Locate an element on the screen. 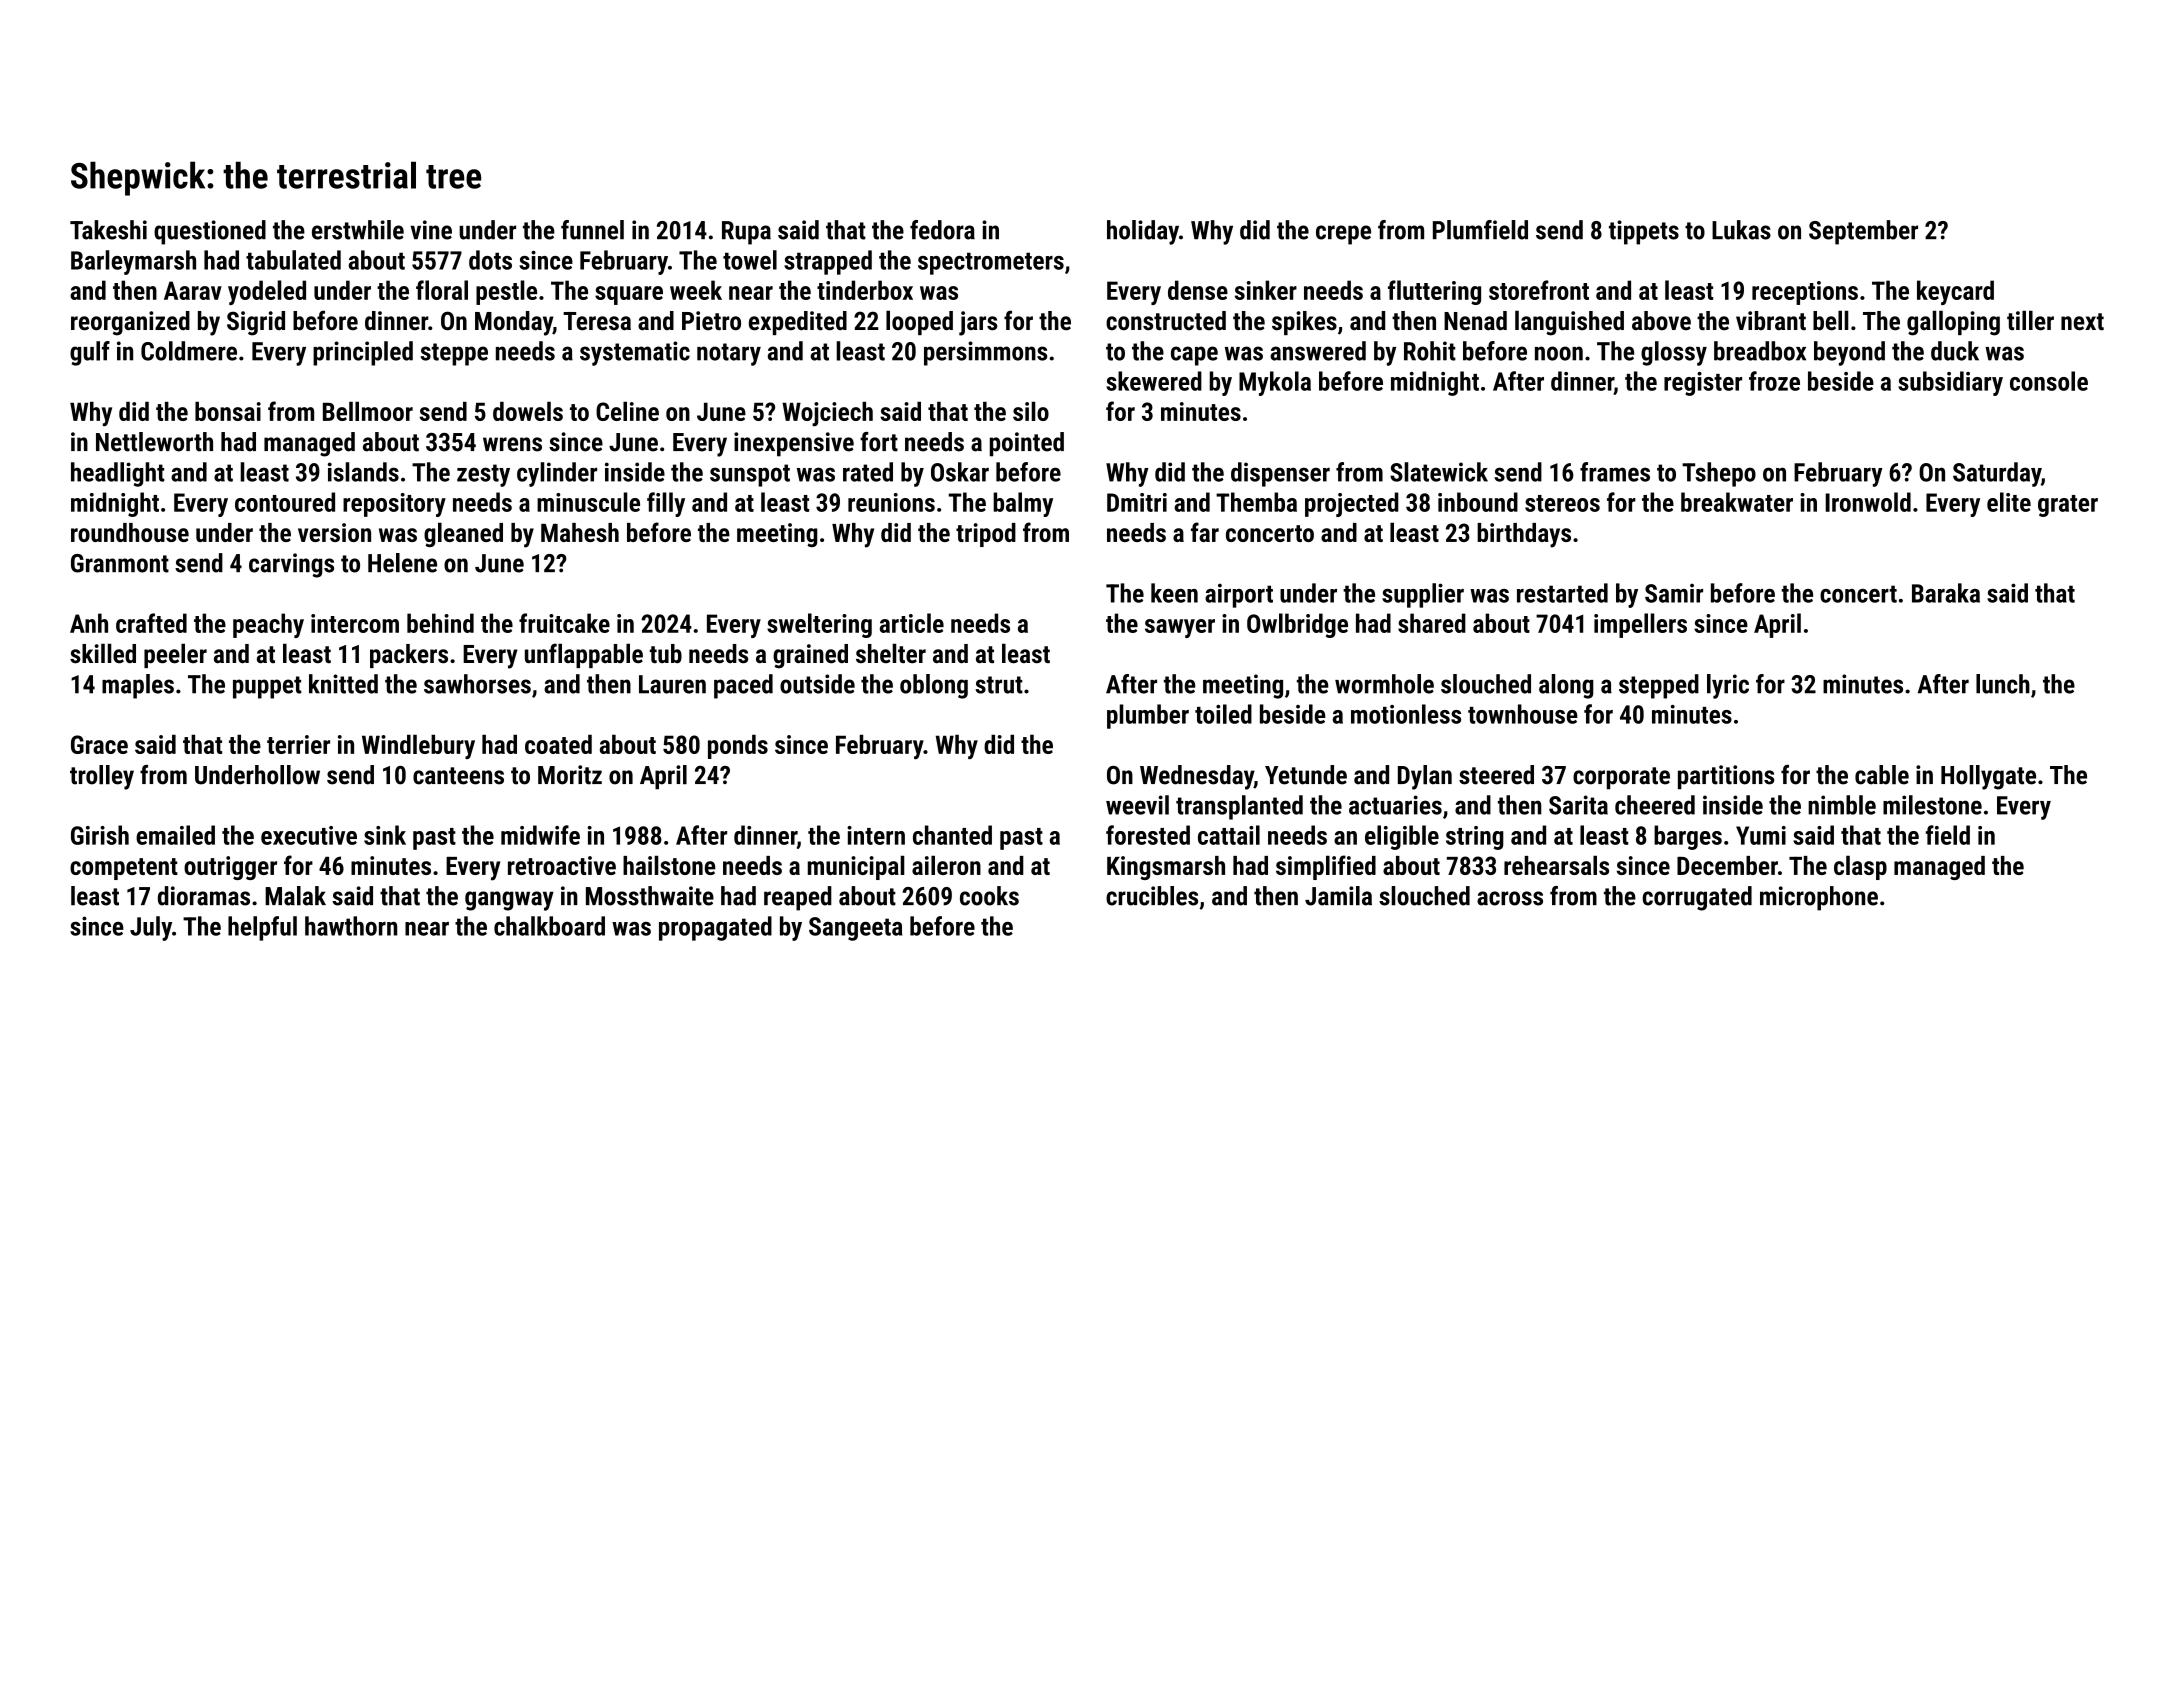 This screenshot has height=1683, width=2178. vine is located at coordinates (431, 230).
